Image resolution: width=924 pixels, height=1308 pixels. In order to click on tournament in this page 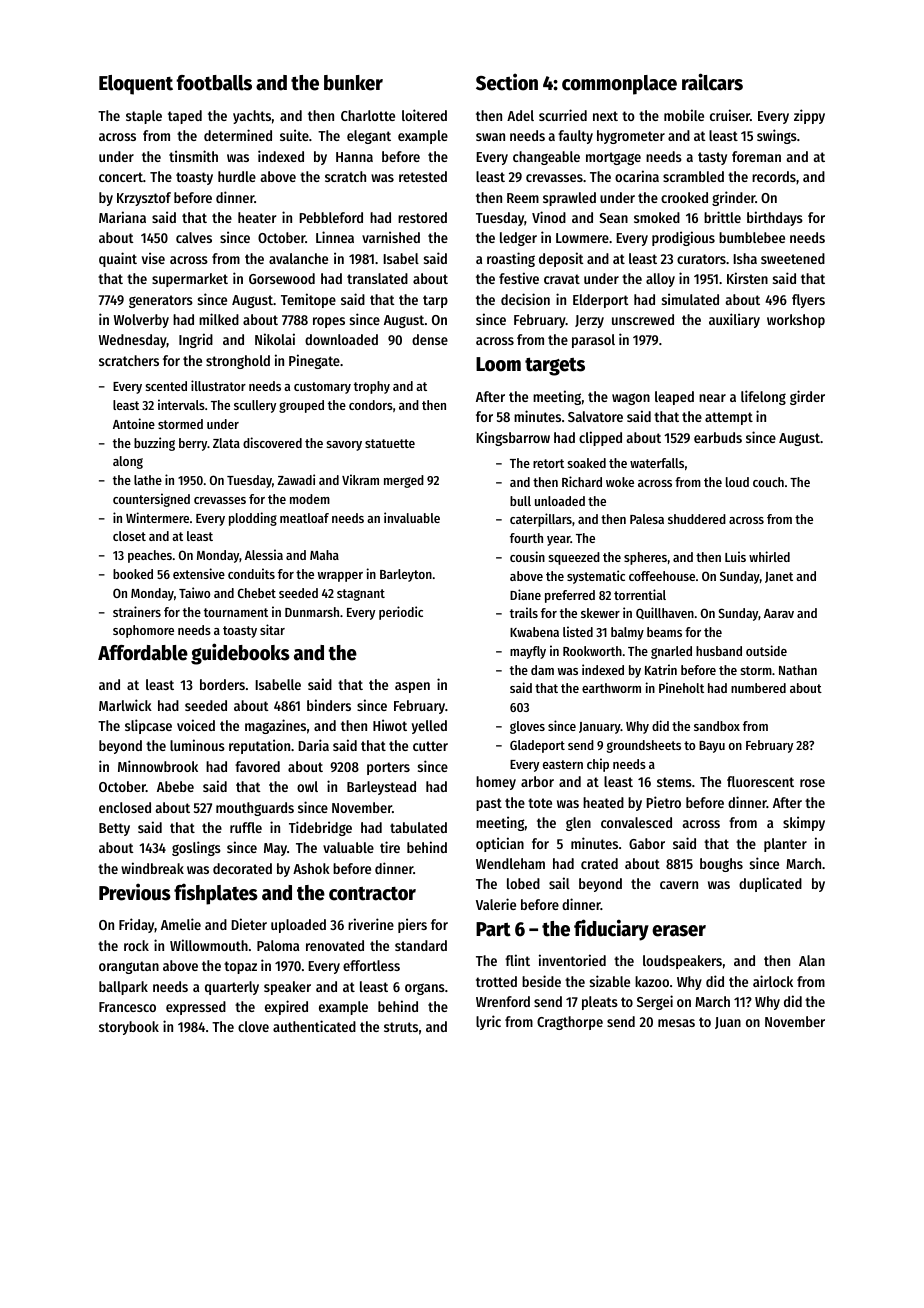, I will do `click(236, 612)`.
